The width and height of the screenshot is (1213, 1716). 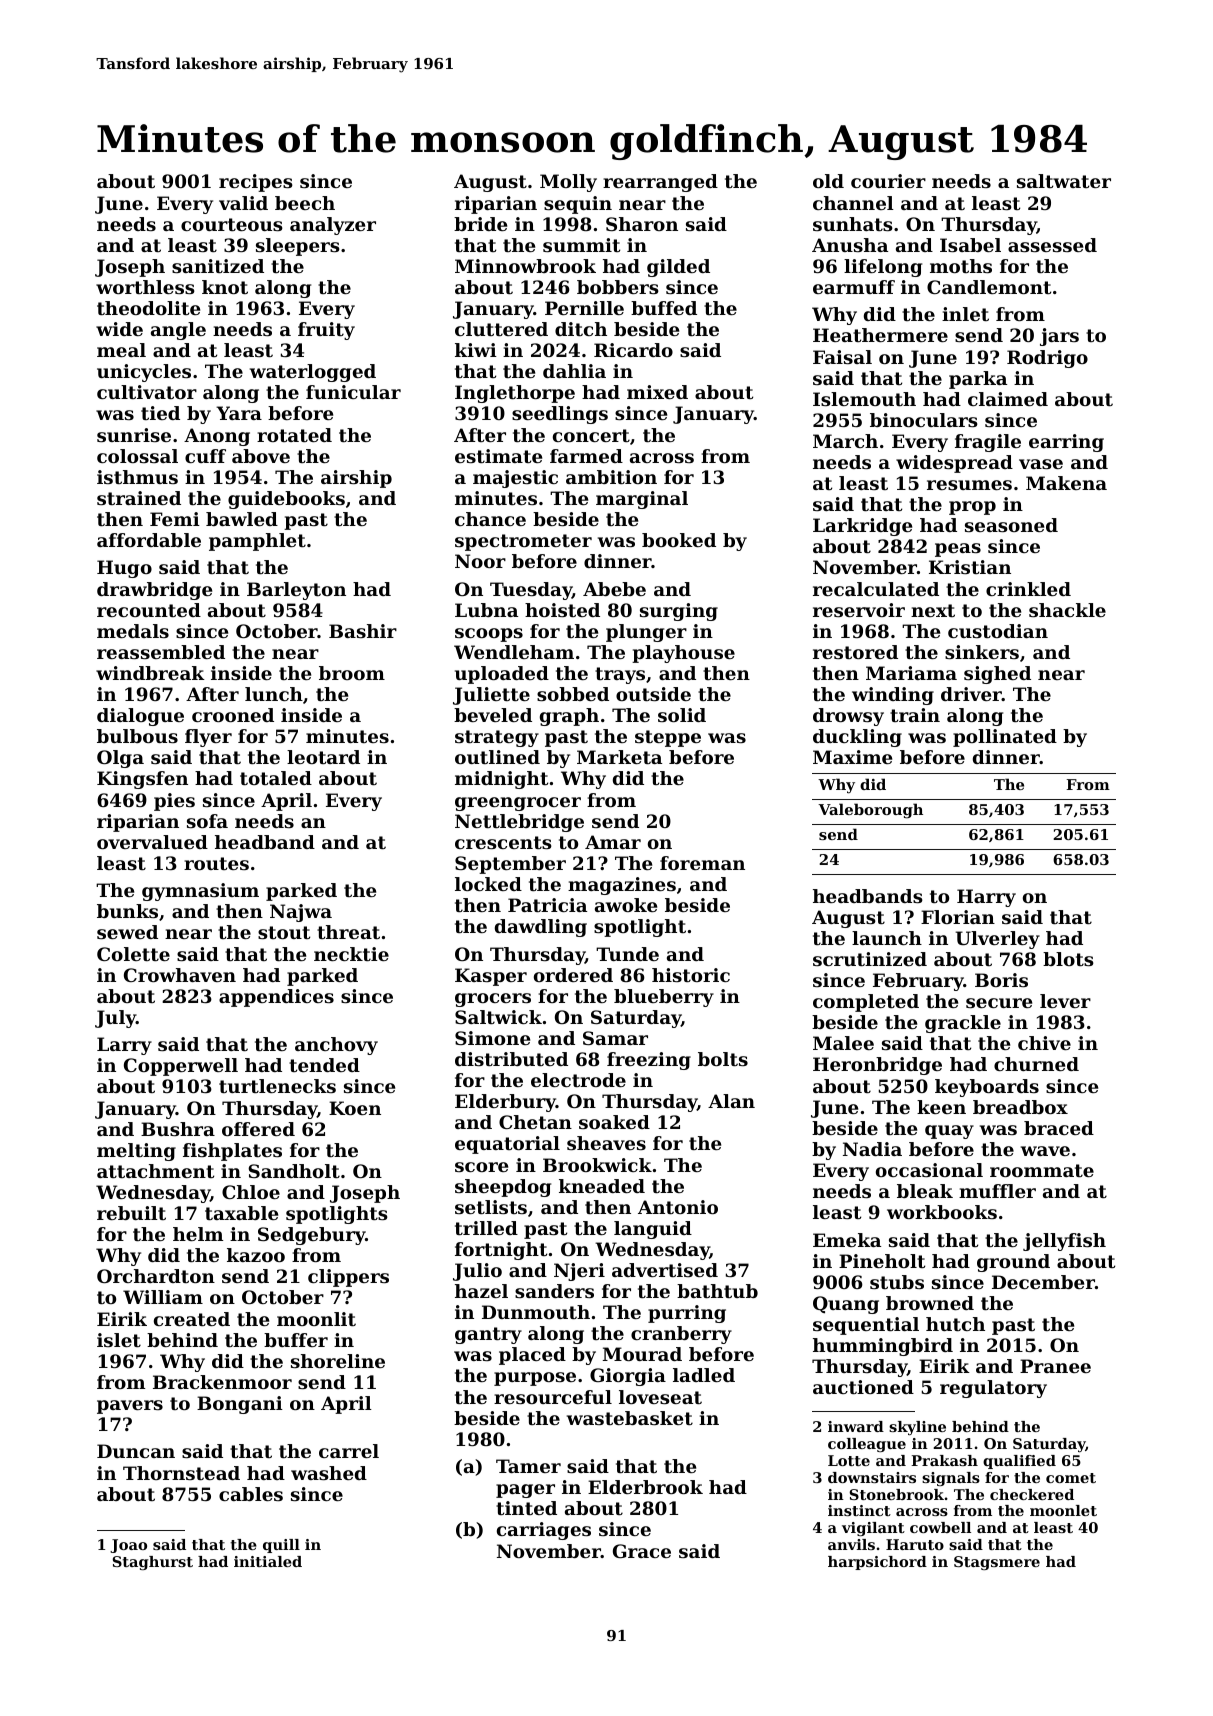 What do you see at coordinates (256, 183) in the screenshot?
I see `recipes` at bounding box center [256, 183].
